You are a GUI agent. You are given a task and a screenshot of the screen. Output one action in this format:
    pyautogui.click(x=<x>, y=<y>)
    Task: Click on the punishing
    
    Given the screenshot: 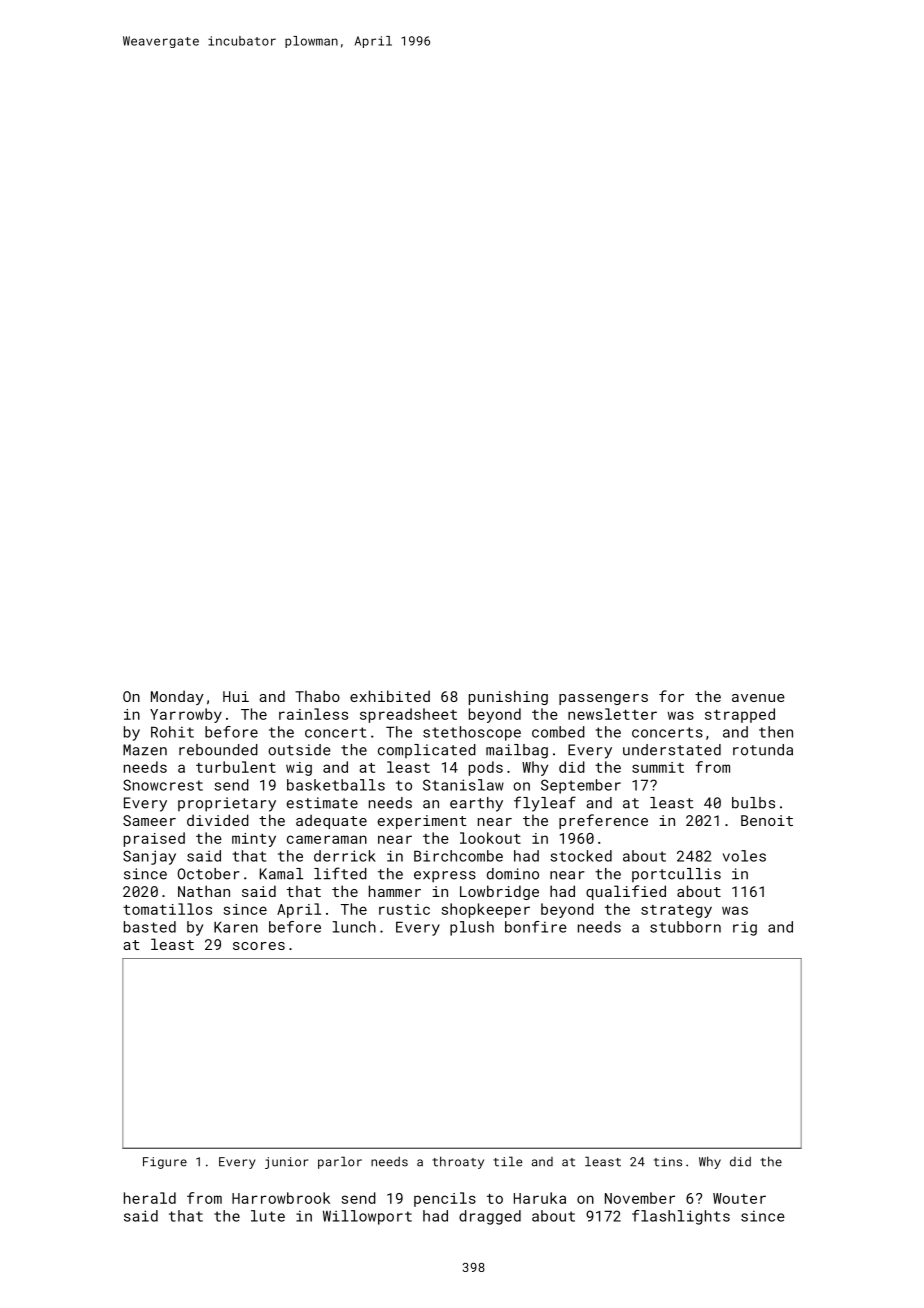 What is the action you would take?
    pyautogui.click(x=508, y=697)
